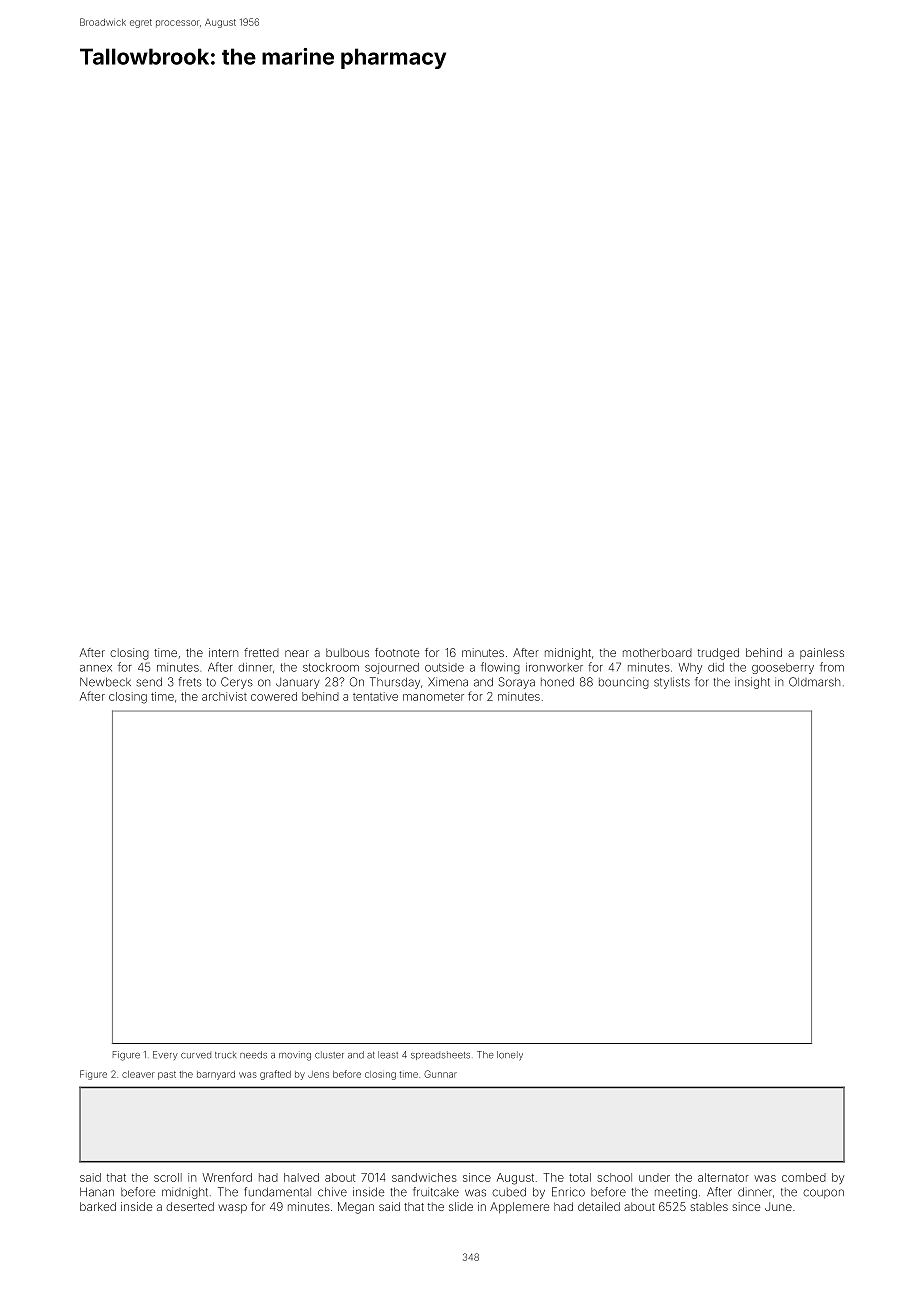  I want to click on barked, so click(98, 1206).
